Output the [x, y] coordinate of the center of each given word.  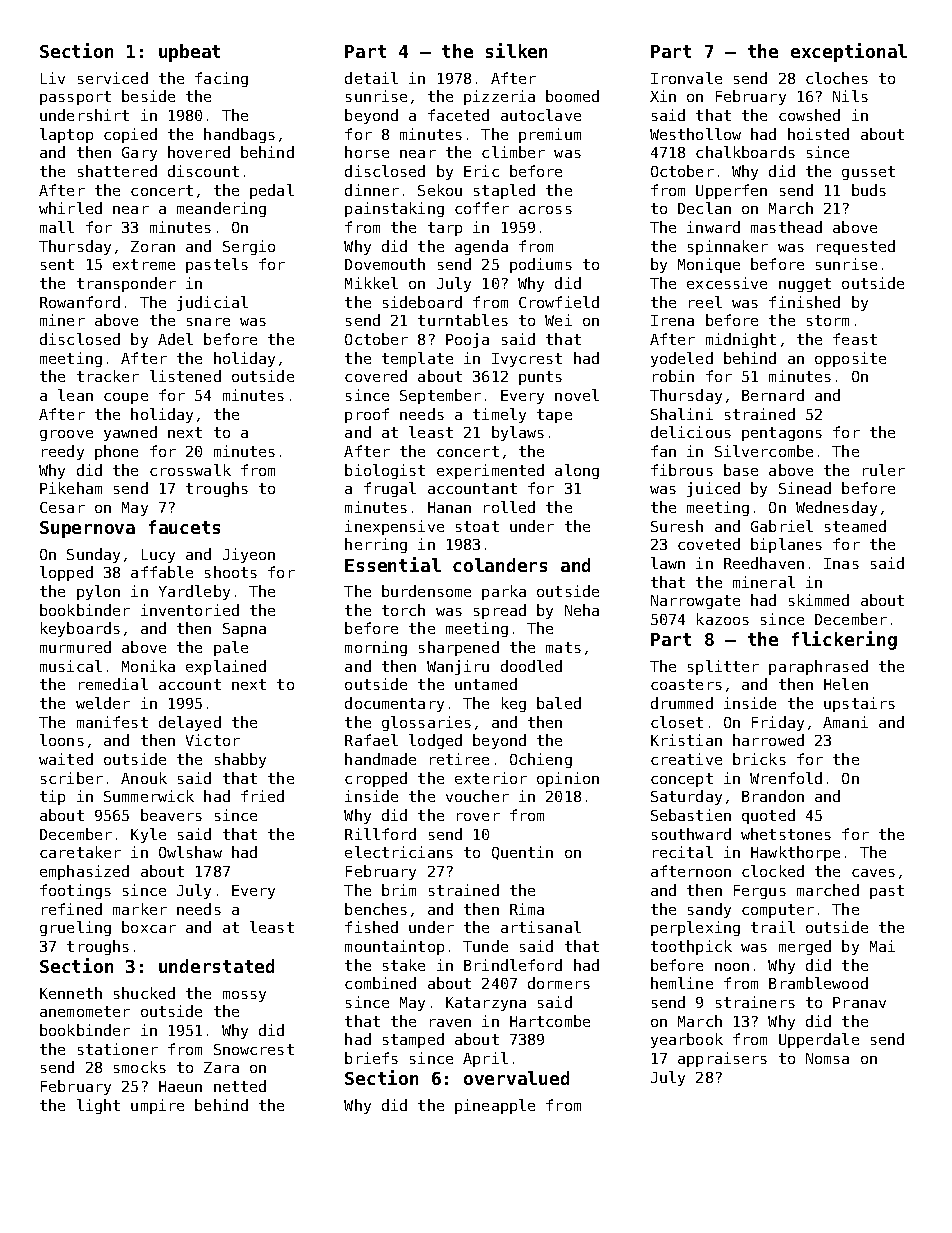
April [485, 1059]
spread [500, 611]
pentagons [782, 434]
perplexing [695, 928]
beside [148, 96]
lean [75, 395]
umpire [157, 1106]
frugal [390, 489]
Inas [841, 563]
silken [516, 50]
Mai [882, 946]
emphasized [84, 872]
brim [399, 890]
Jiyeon [249, 555]
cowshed [809, 115]
